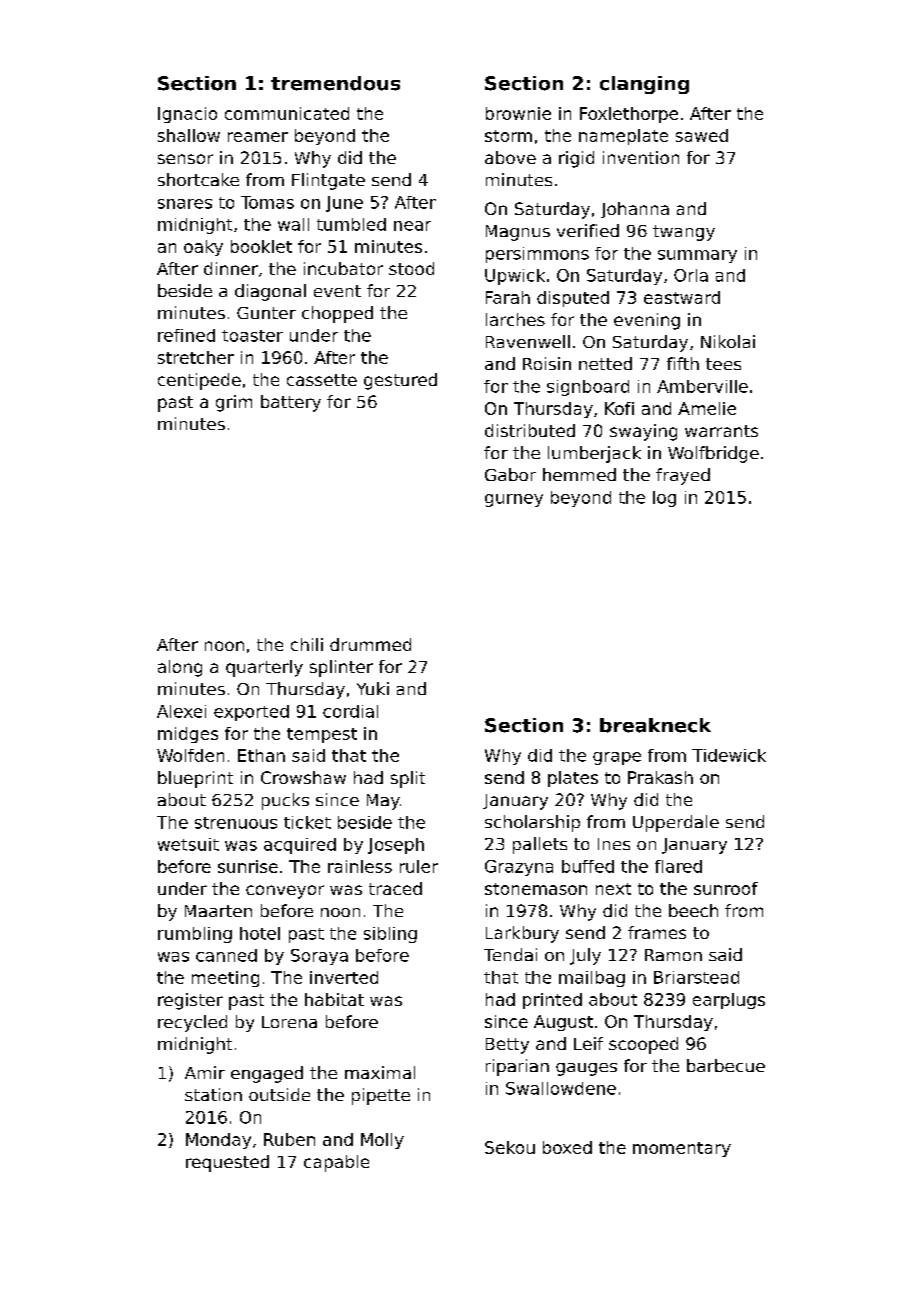  Describe the element at coordinates (510, 1147) in the page. I see `Sekou` at that location.
